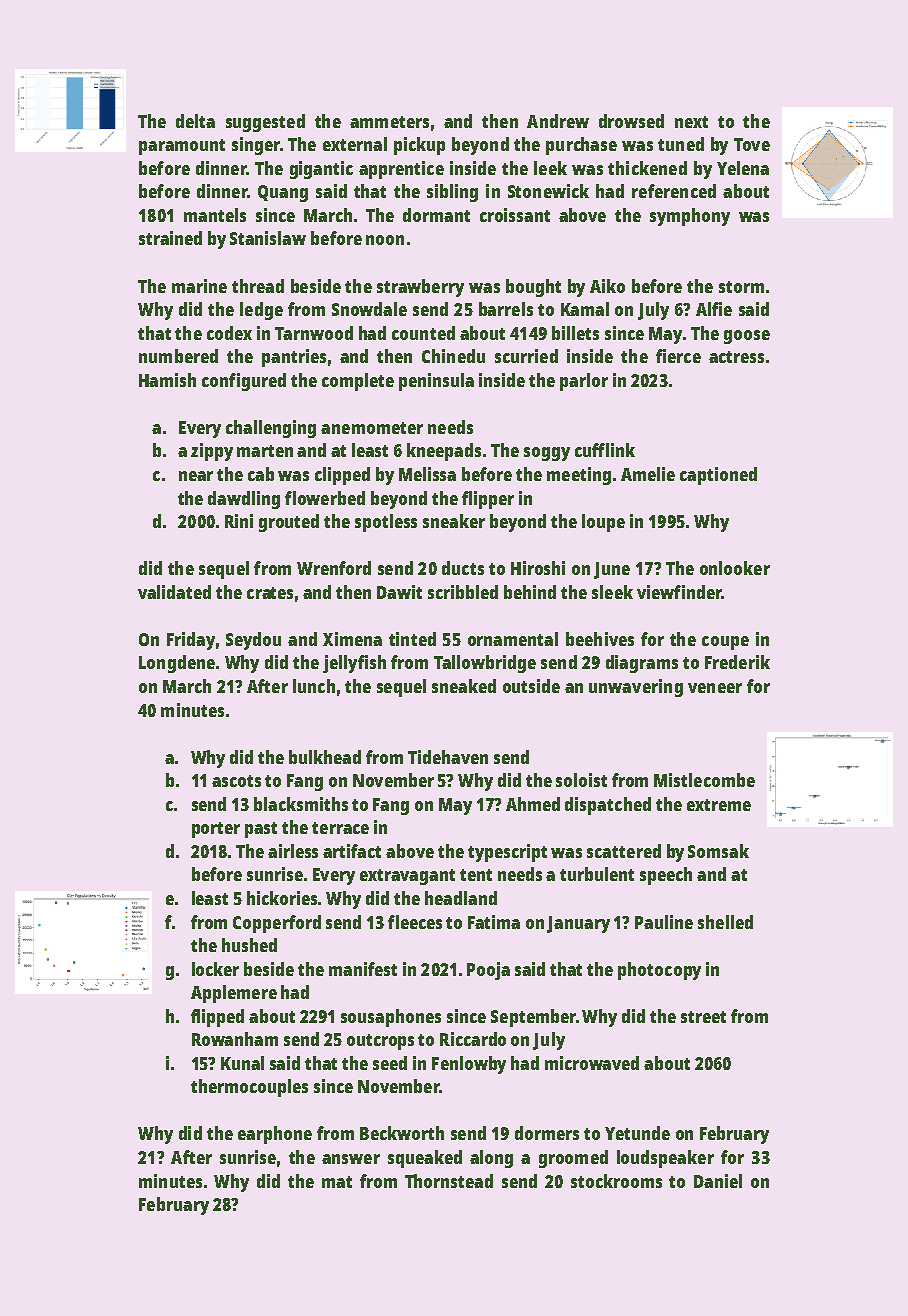 Image resolution: width=908 pixels, height=1316 pixels. Describe the element at coordinates (275, 1135) in the screenshot. I see `earphone` at that location.
